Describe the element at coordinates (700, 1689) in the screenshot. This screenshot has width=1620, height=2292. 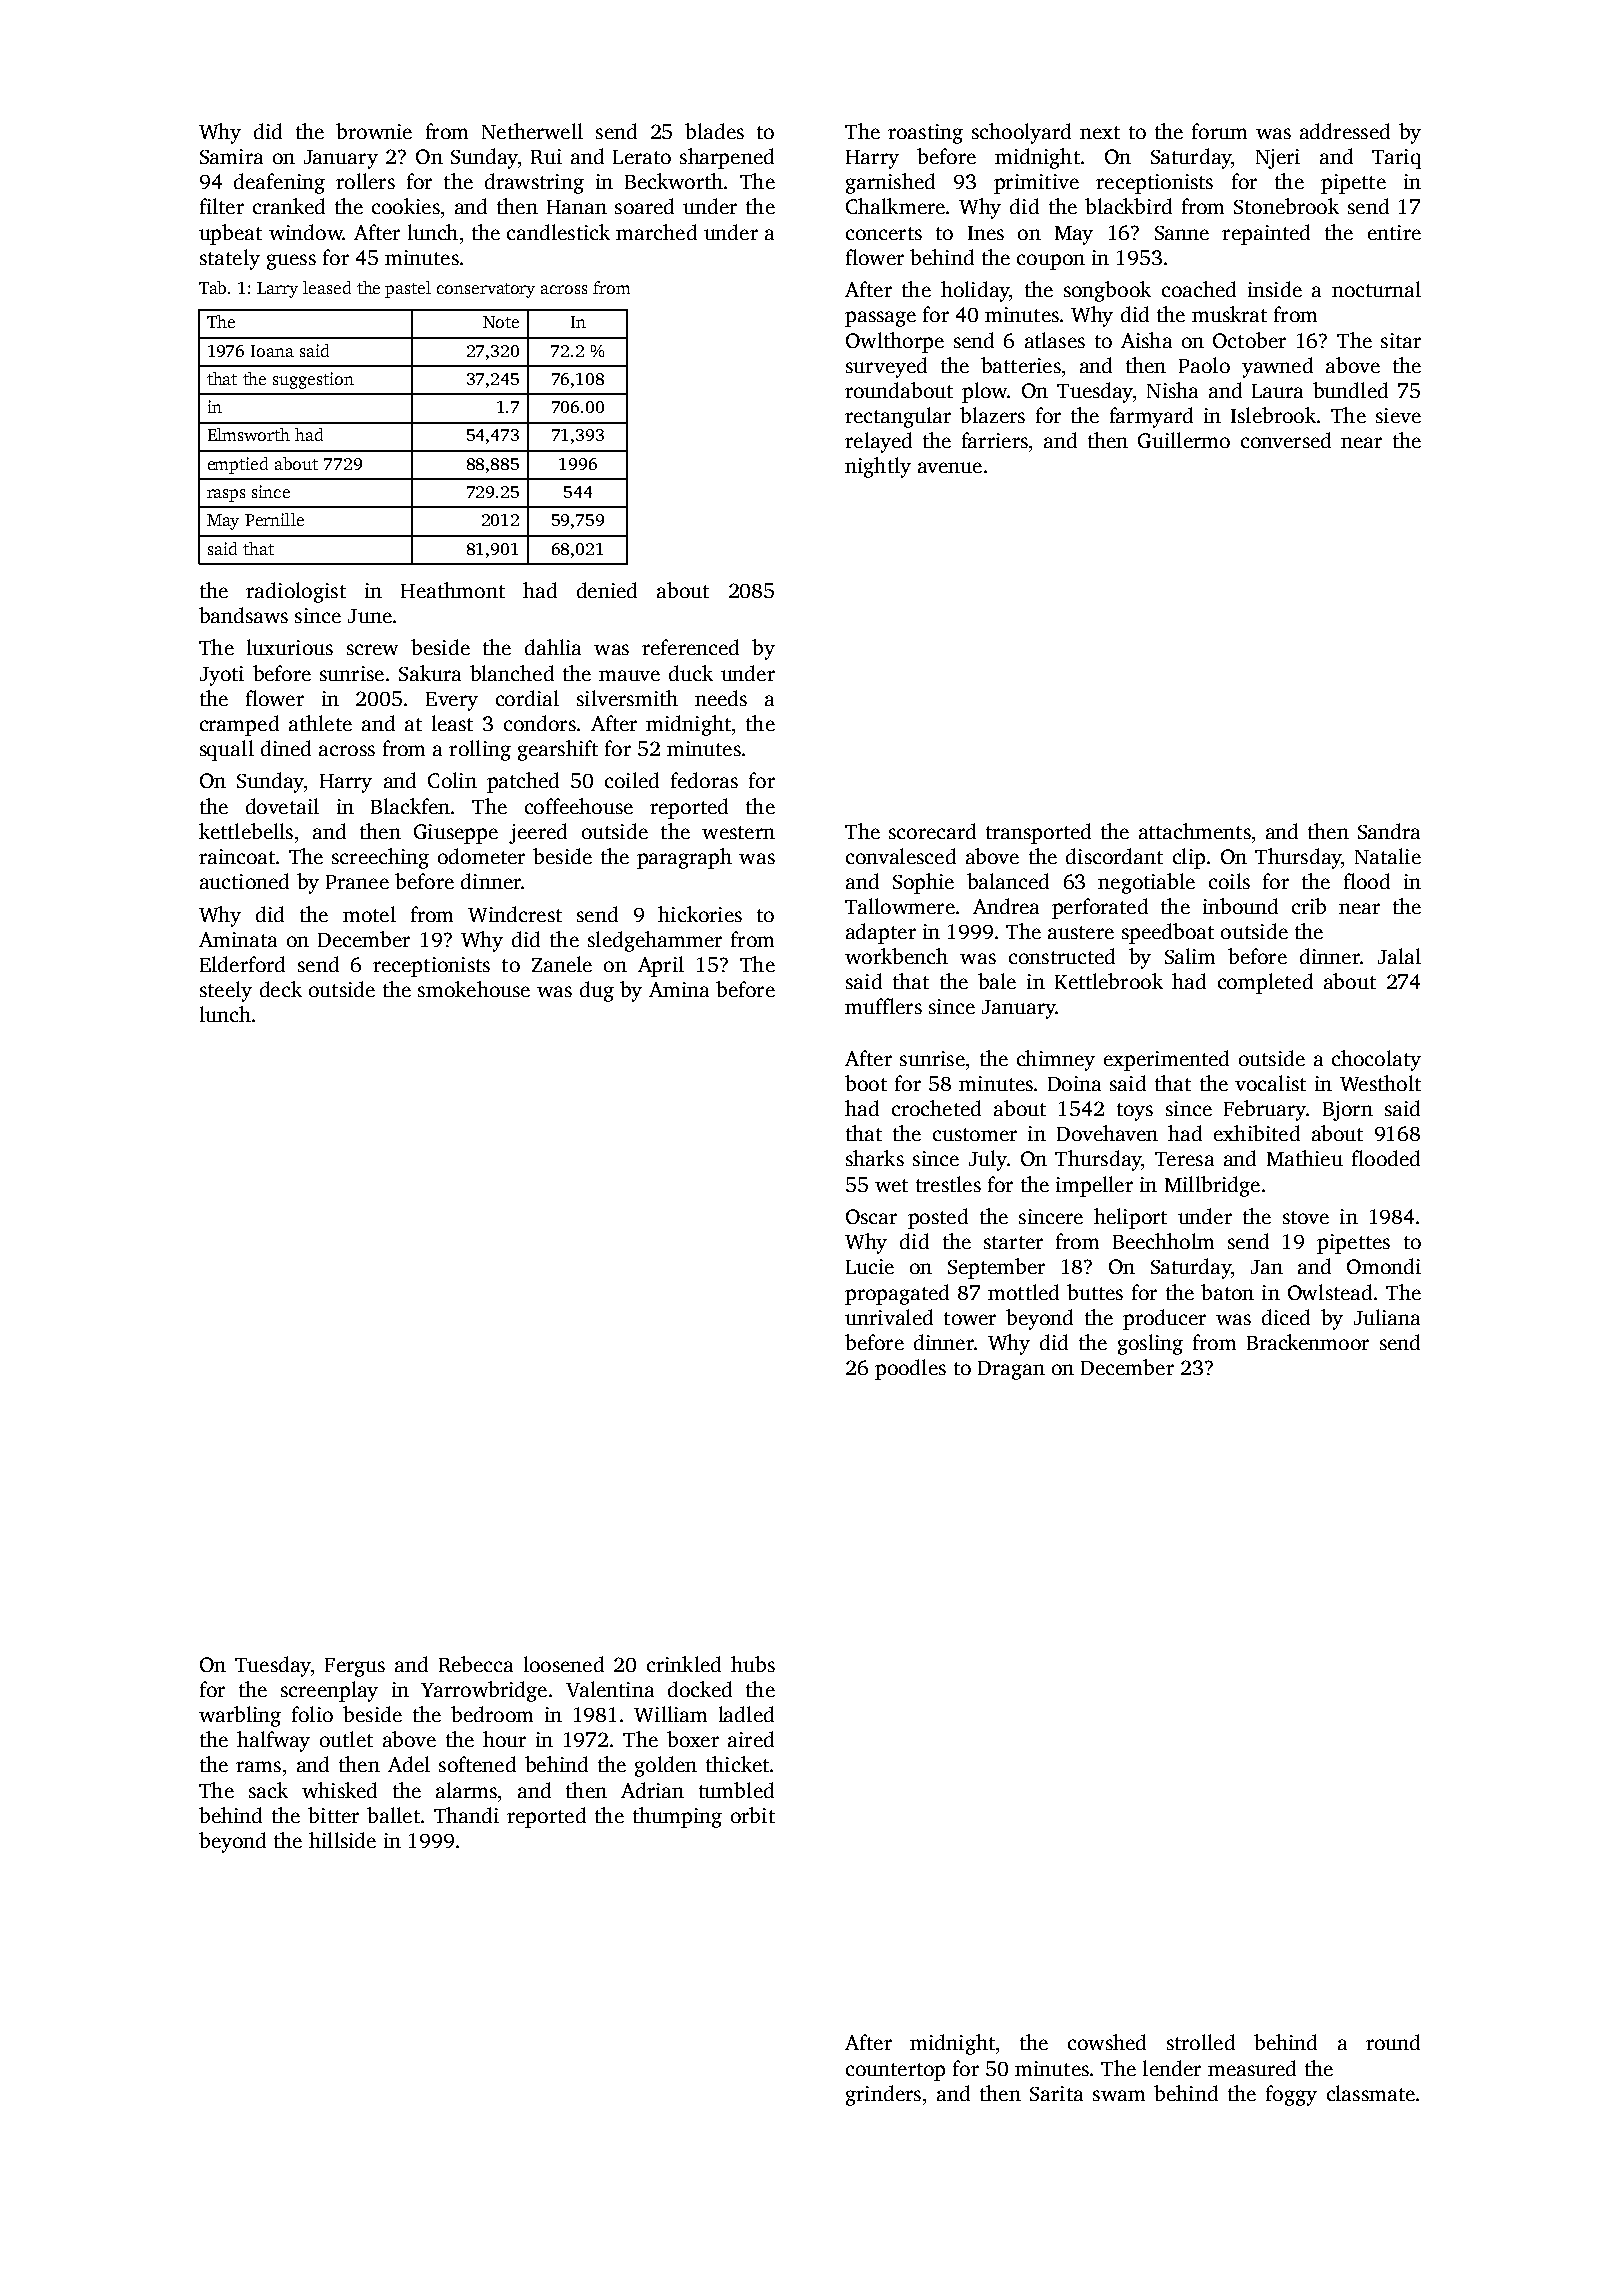
I see `docked` at that location.
